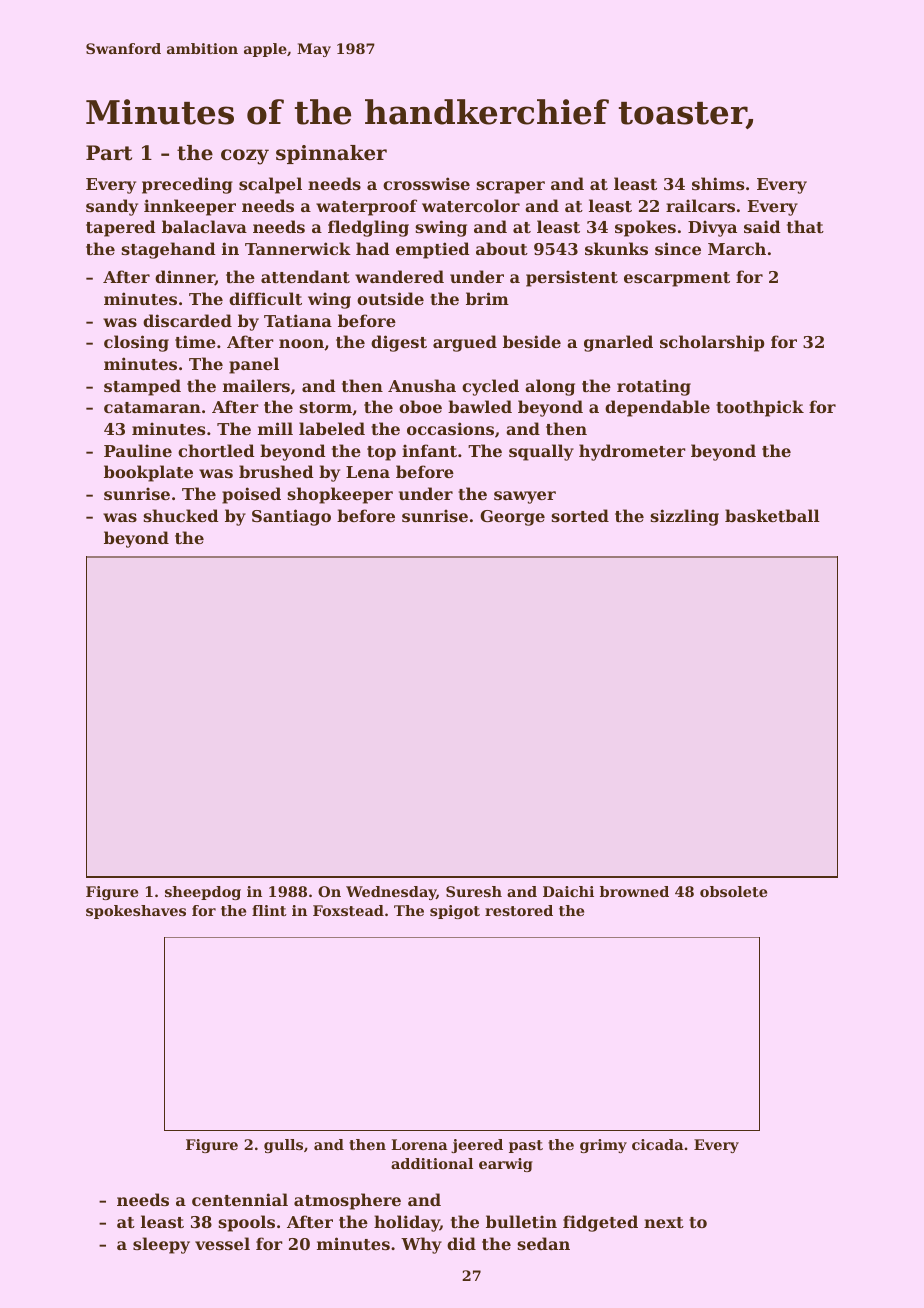 The image size is (924, 1308). Describe the element at coordinates (426, 183) in the screenshot. I see `crosswise` at that location.
